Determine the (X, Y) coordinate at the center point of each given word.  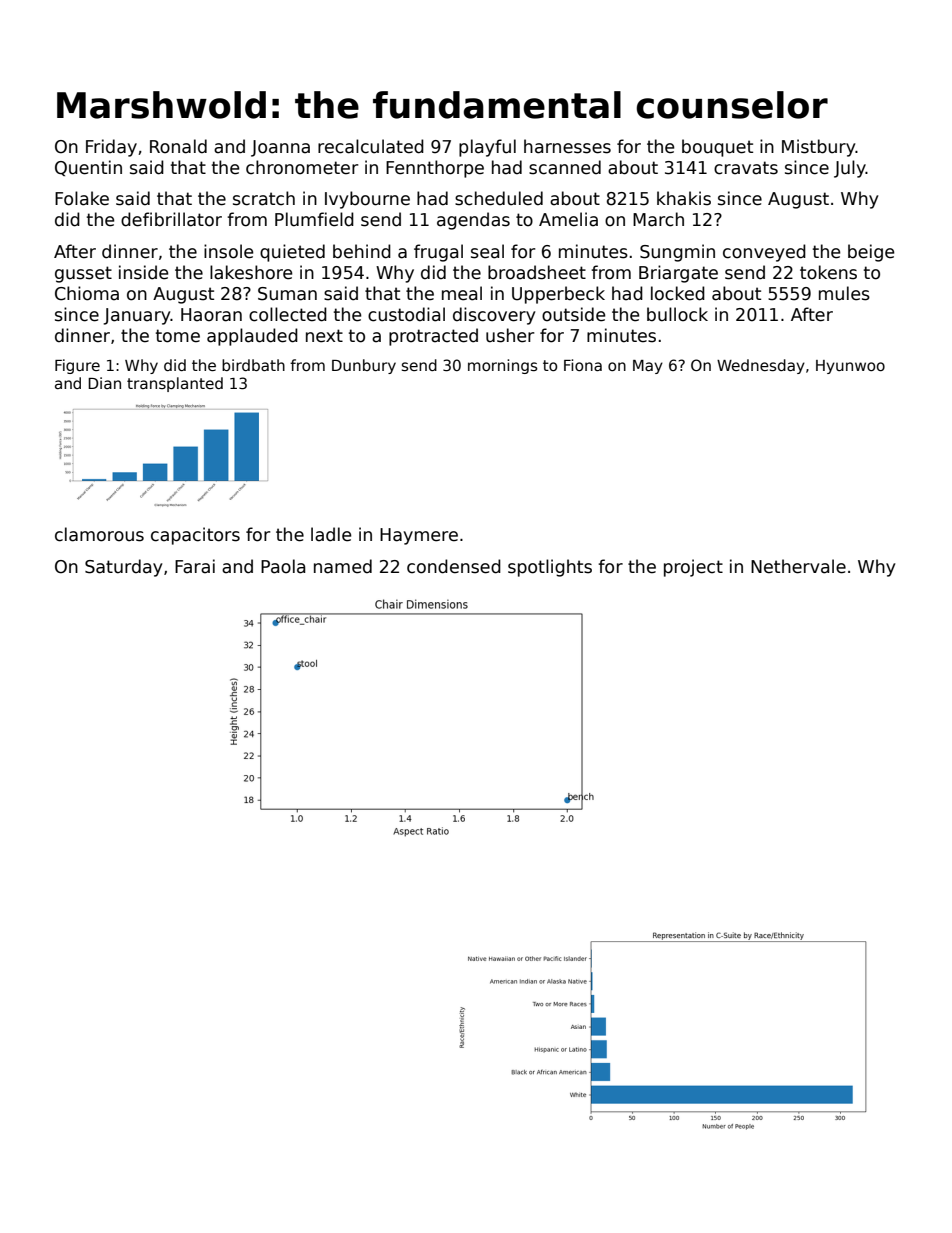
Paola (283, 566)
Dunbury (364, 366)
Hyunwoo (850, 367)
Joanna (280, 148)
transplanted (175, 384)
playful (487, 148)
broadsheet (537, 272)
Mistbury (819, 148)
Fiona (583, 365)
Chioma (87, 293)
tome (178, 336)
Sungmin (677, 253)
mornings (503, 366)
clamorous (99, 534)
